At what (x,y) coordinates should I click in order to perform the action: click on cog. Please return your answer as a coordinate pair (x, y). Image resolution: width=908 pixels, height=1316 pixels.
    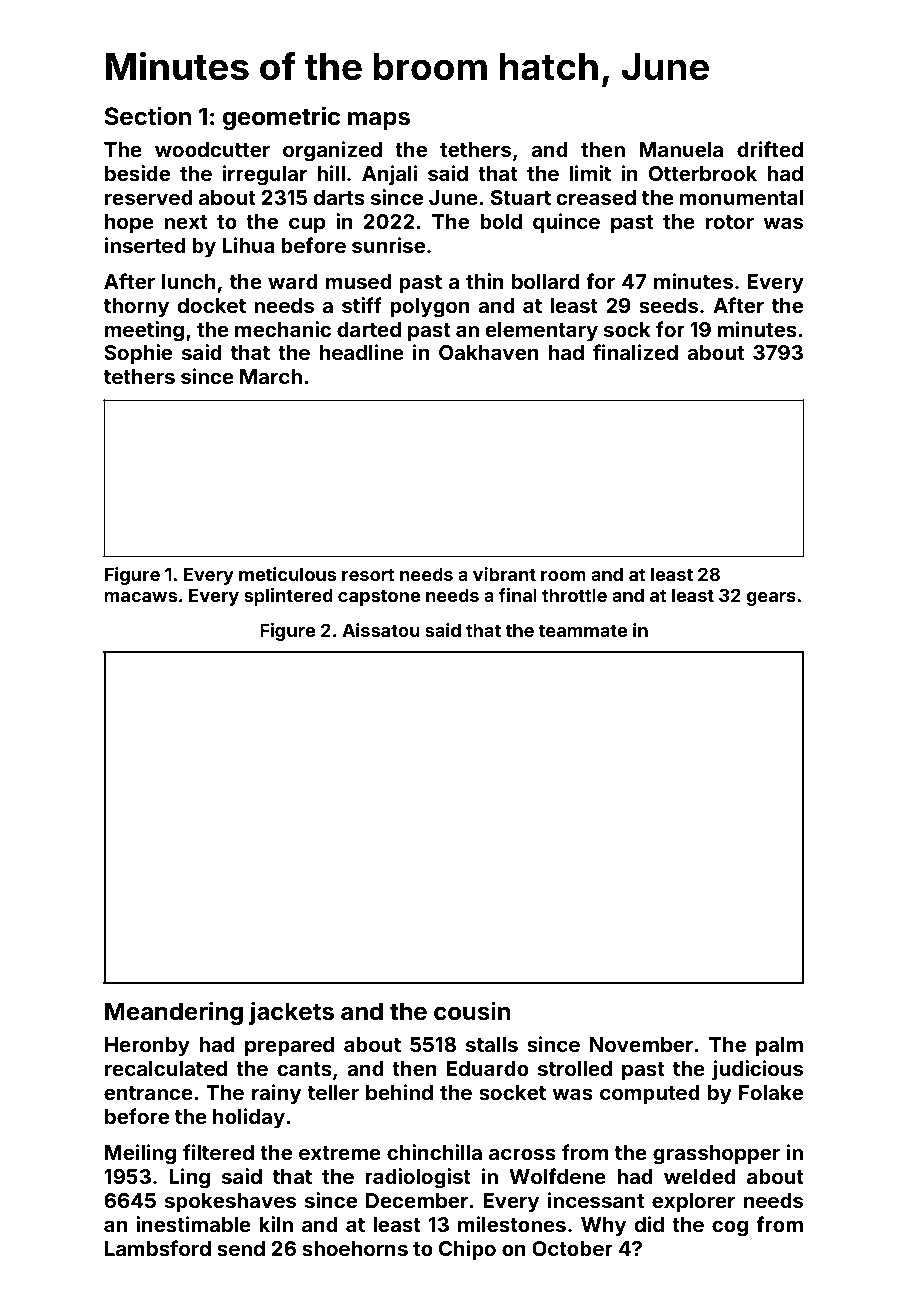
    Looking at the image, I should click on (730, 1228).
